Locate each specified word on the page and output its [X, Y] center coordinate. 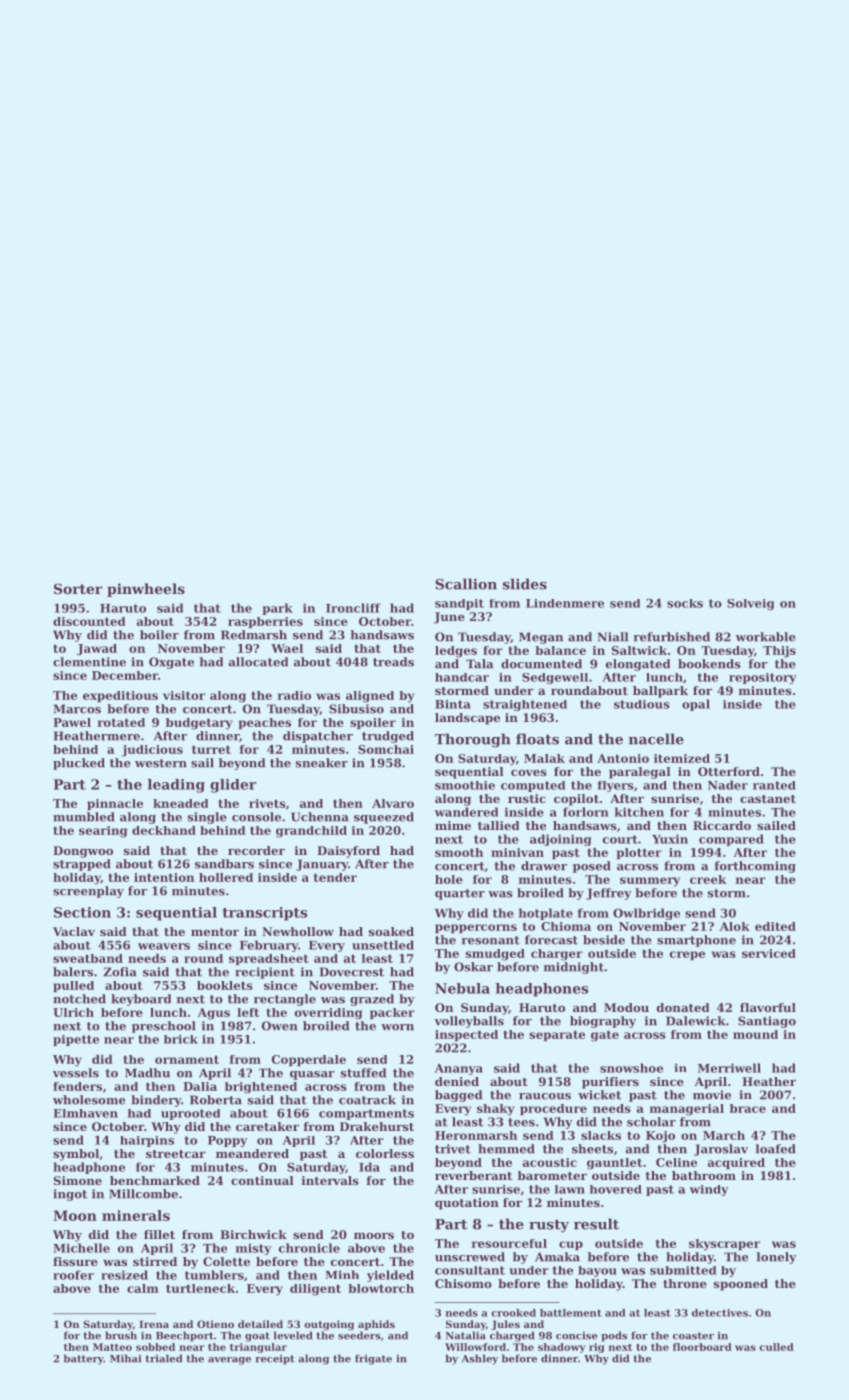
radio [294, 695]
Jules [505, 1325]
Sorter [78, 588]
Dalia [200, 1086]
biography [603, 1022]
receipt [275, 1360]
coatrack [367, 1100]
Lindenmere [565, 603]
